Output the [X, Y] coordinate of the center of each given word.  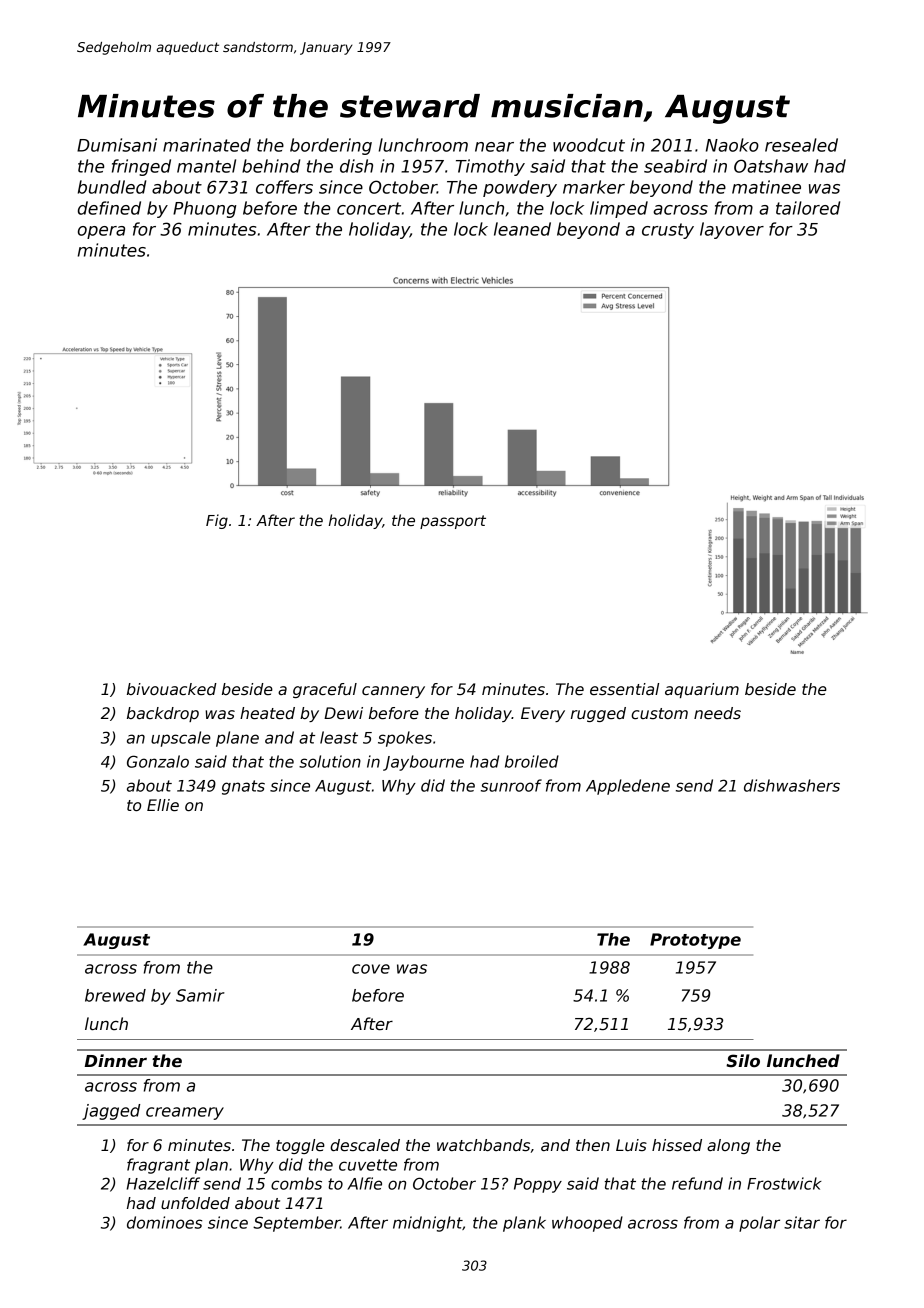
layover [732, 230]
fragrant [158, 1166]
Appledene [628, 787]
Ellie [163, 805]
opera [101, 232]
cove [371, 969]
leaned [522, 229]
